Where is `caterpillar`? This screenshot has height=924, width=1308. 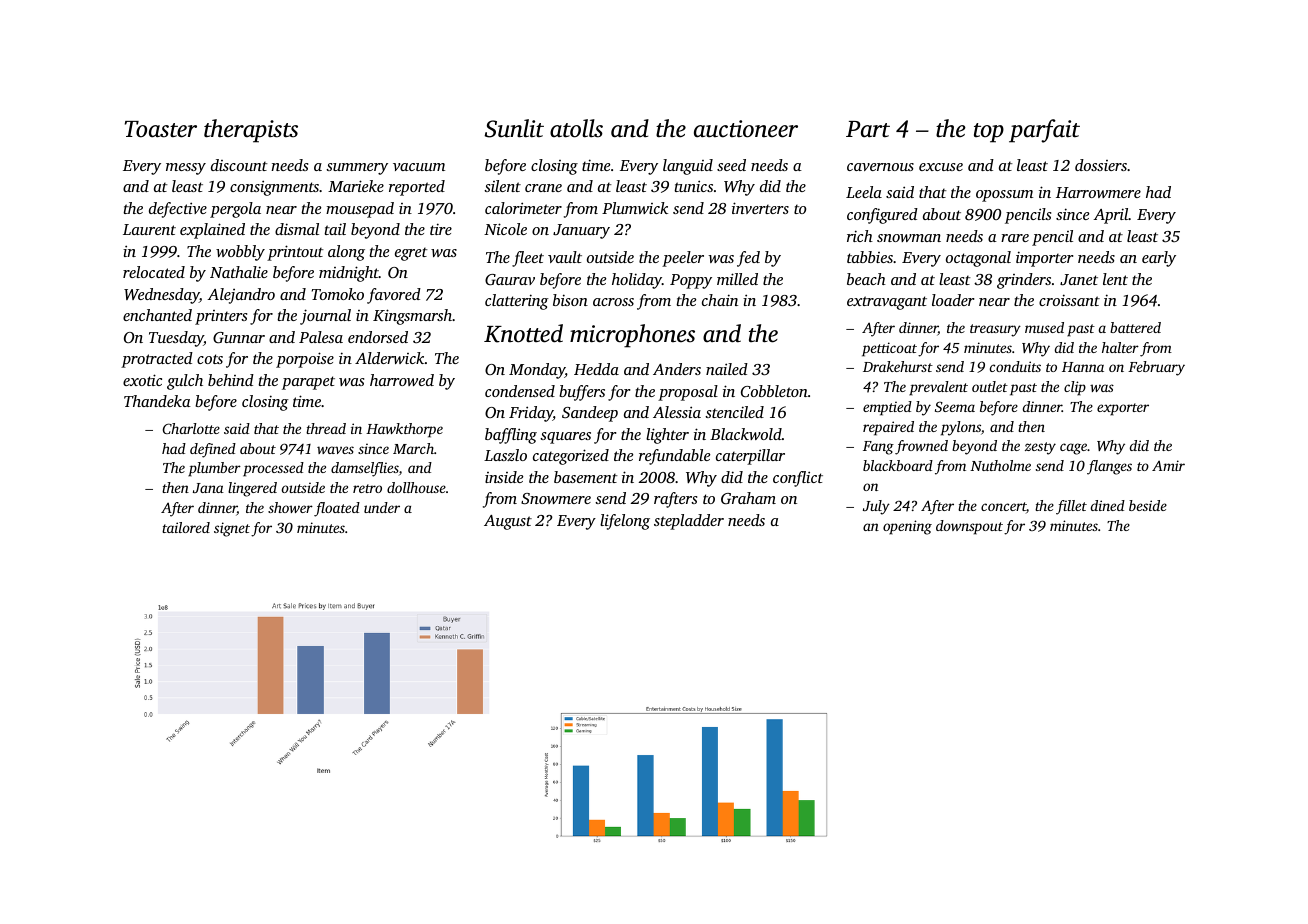
caterpillar is located at coordinates (750, 457).
